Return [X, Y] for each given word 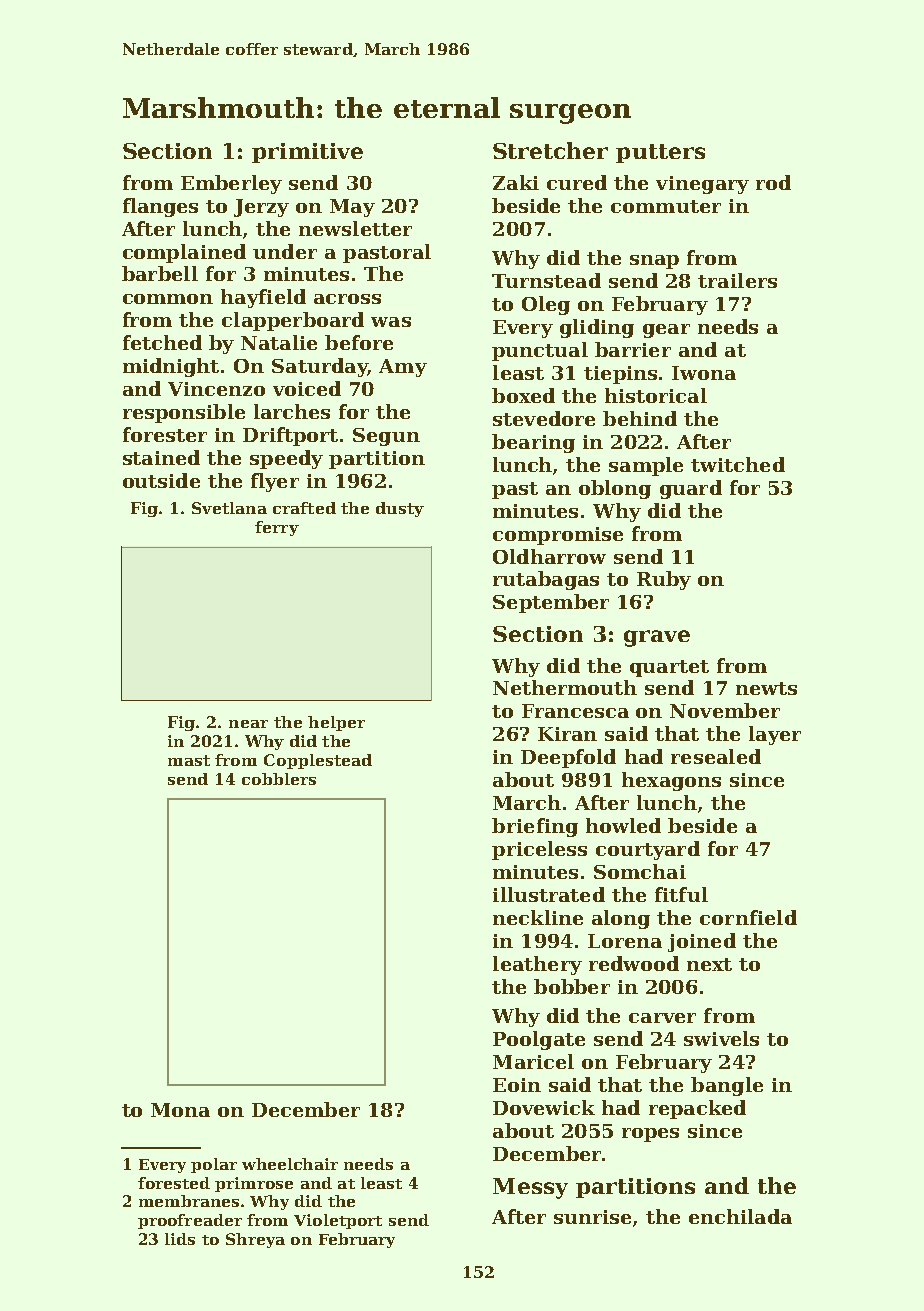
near [248, 724]
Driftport [290, 436]
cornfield [748, 917]
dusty [400, 509]
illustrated [549, 894]
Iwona [704, 373]
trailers [737, 280]
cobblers [279, 779]
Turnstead [546, 280]
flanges [160, 207]
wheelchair [290, 1164]
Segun [386, 437]
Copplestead [318, 761]
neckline [538, 917]
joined [702, 942]
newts [766, 688]
